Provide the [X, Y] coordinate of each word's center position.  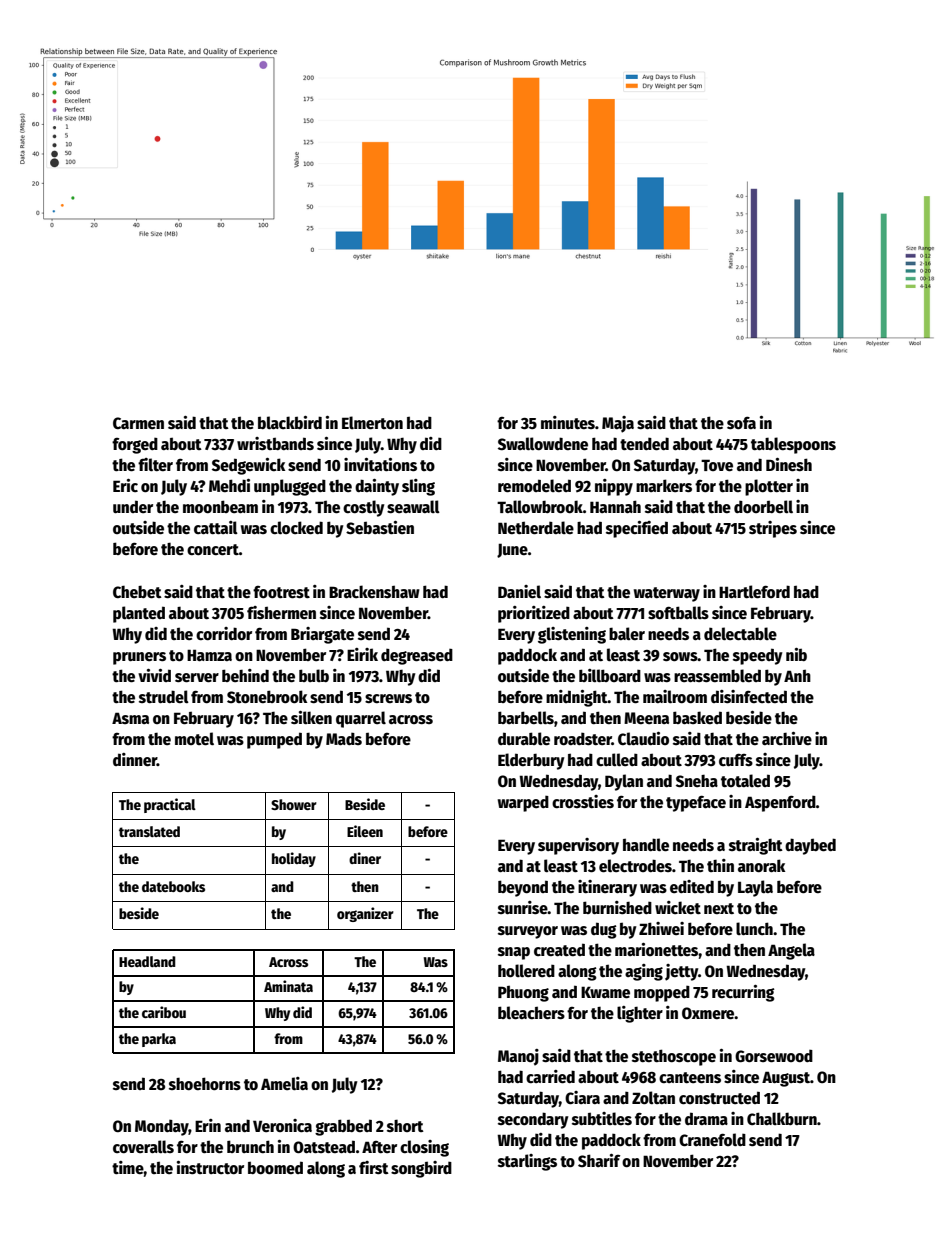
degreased [417, 656]
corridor [224, 633]
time [128, 1167]
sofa [741, 422]
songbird [421, 1169]
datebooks [173, 886]
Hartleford [754, 592]
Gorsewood [774, 1056]
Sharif [599, 1160]
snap [514, 953]
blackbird [290, 422]
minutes [568, 422]
